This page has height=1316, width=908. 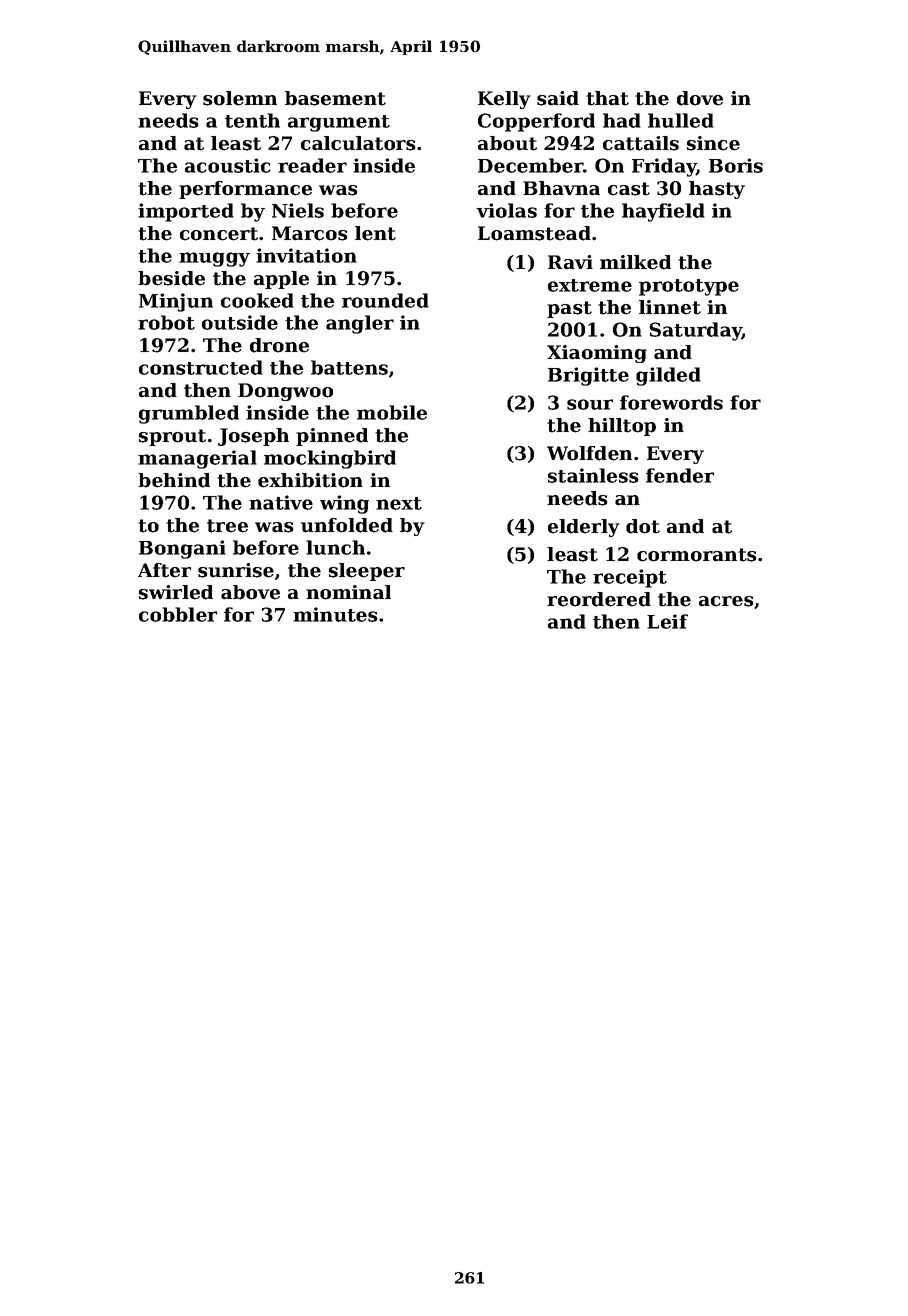 What do you see at coordinates (667, 621) in the page?
I see `Leif` at bounding box center [667, 621].
